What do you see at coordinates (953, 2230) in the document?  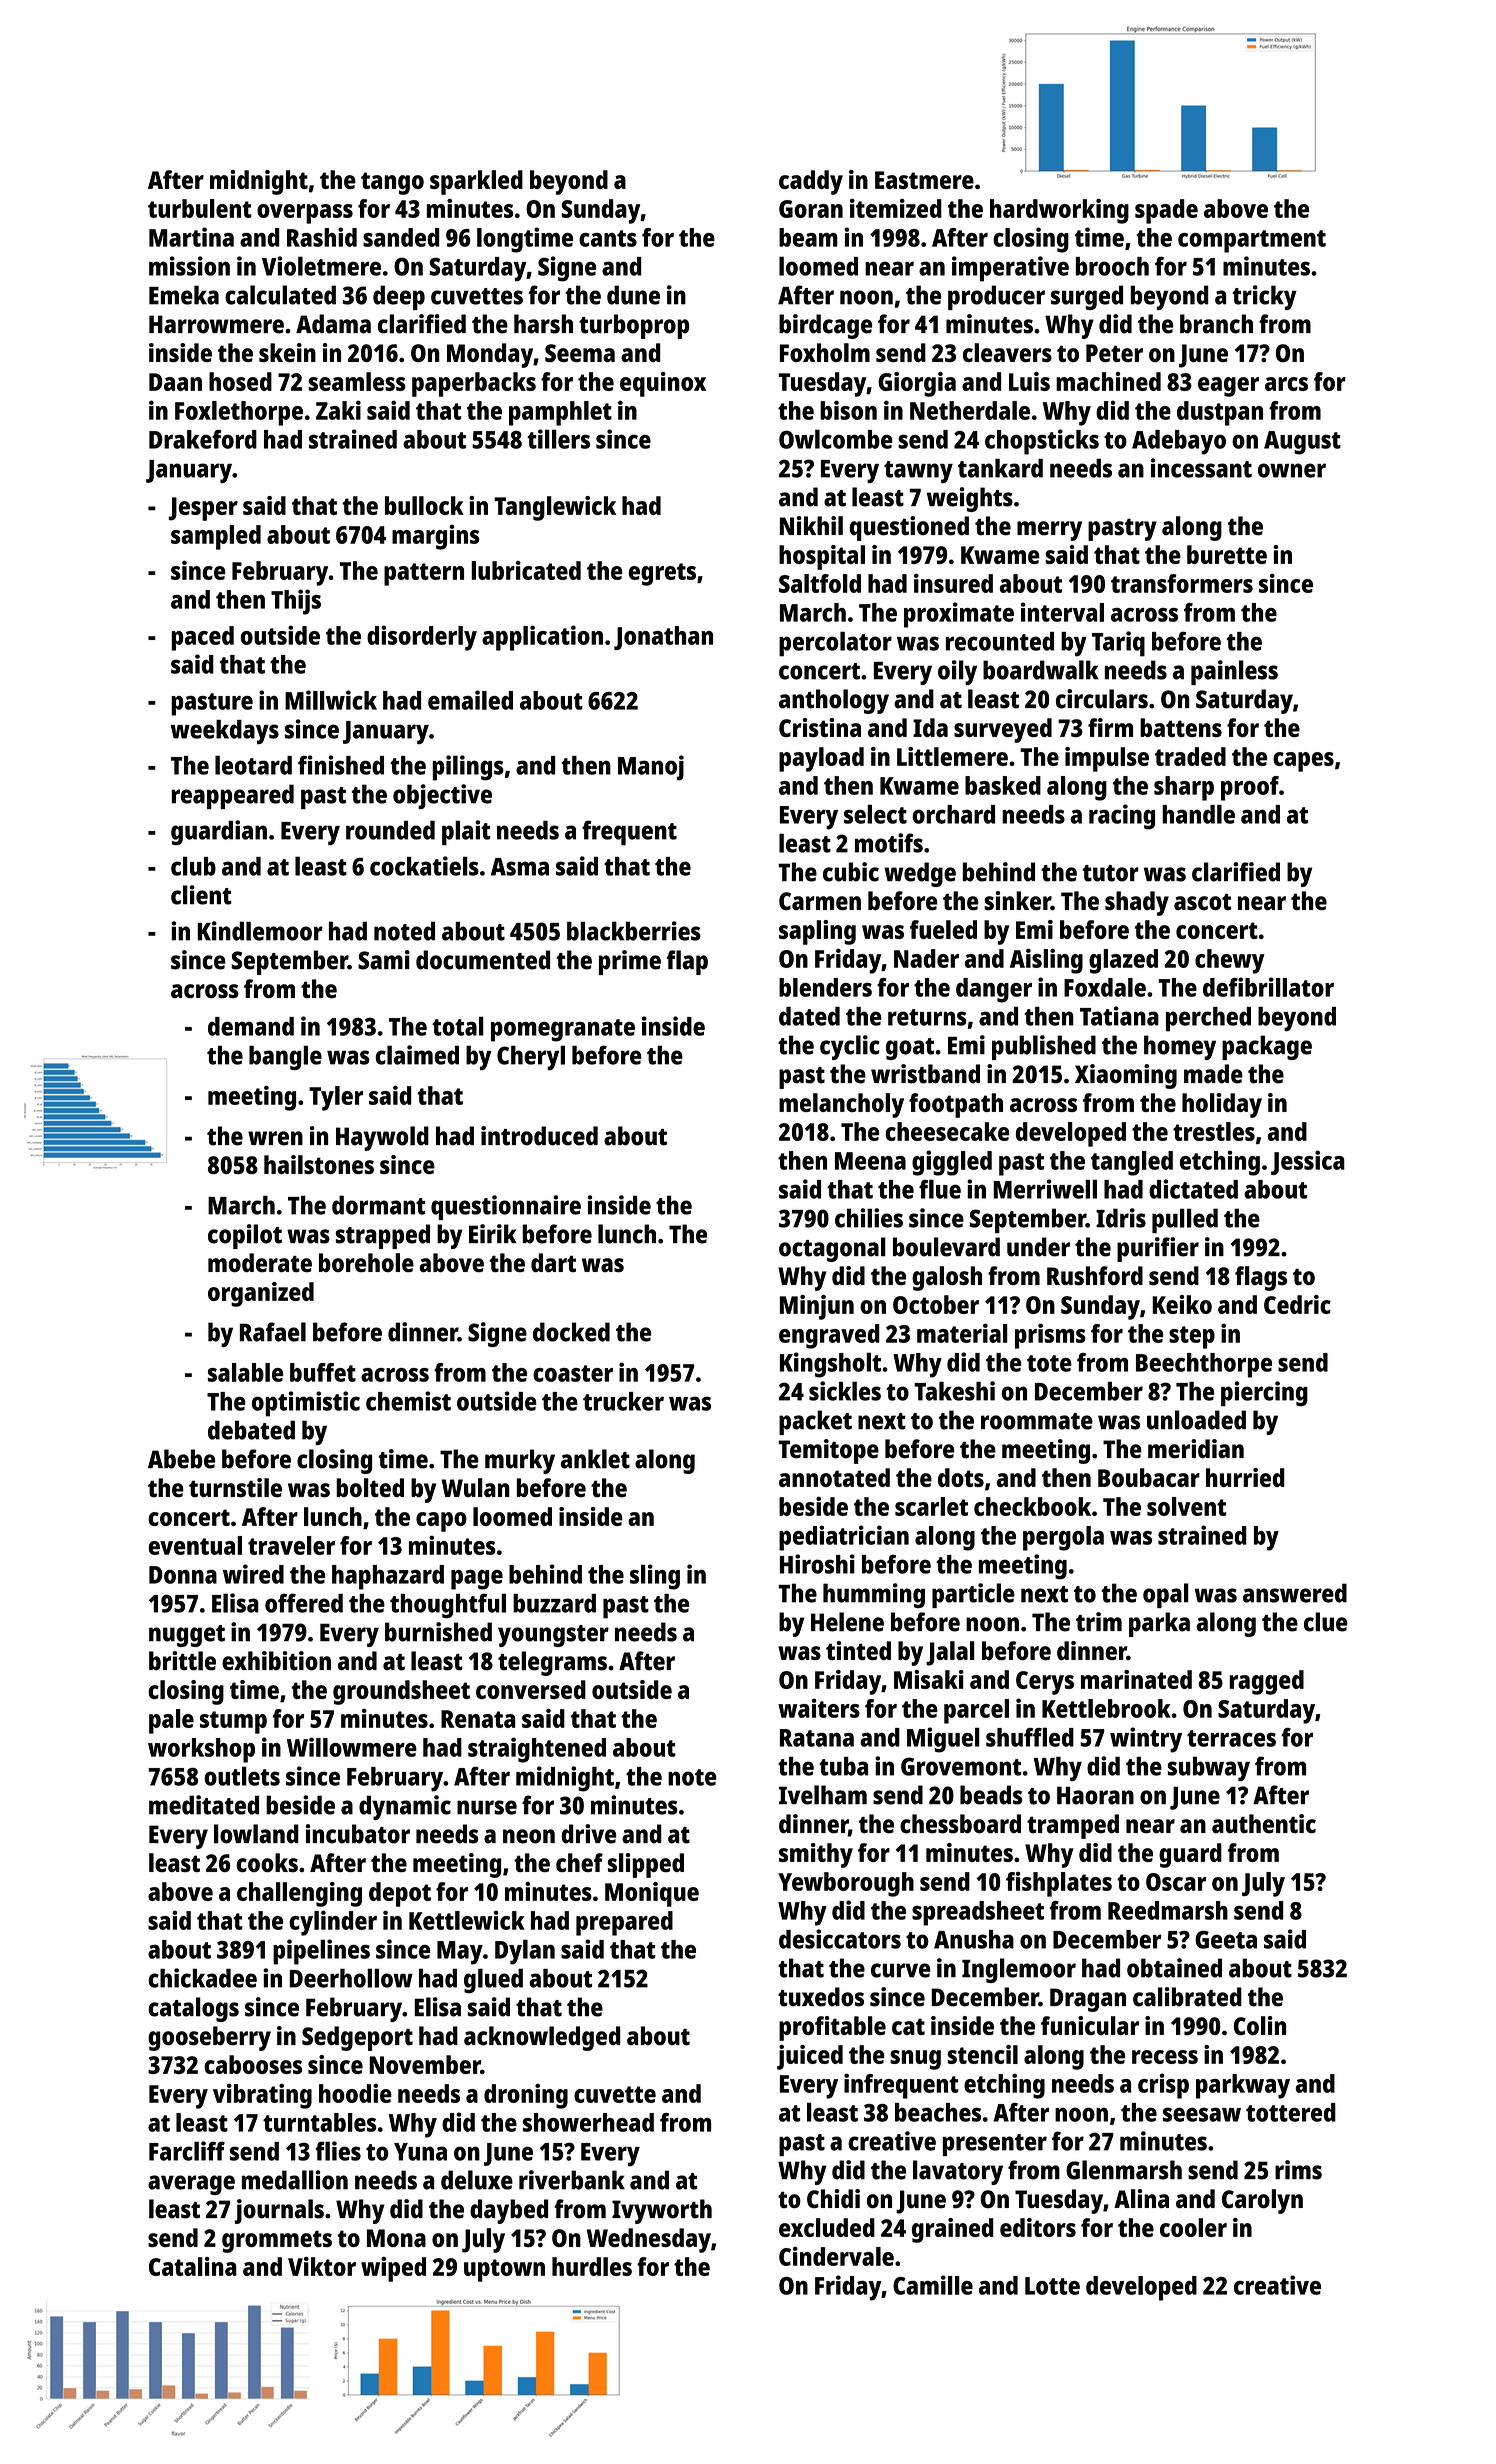 I see `grained` at bounding box center [953, 2230].
